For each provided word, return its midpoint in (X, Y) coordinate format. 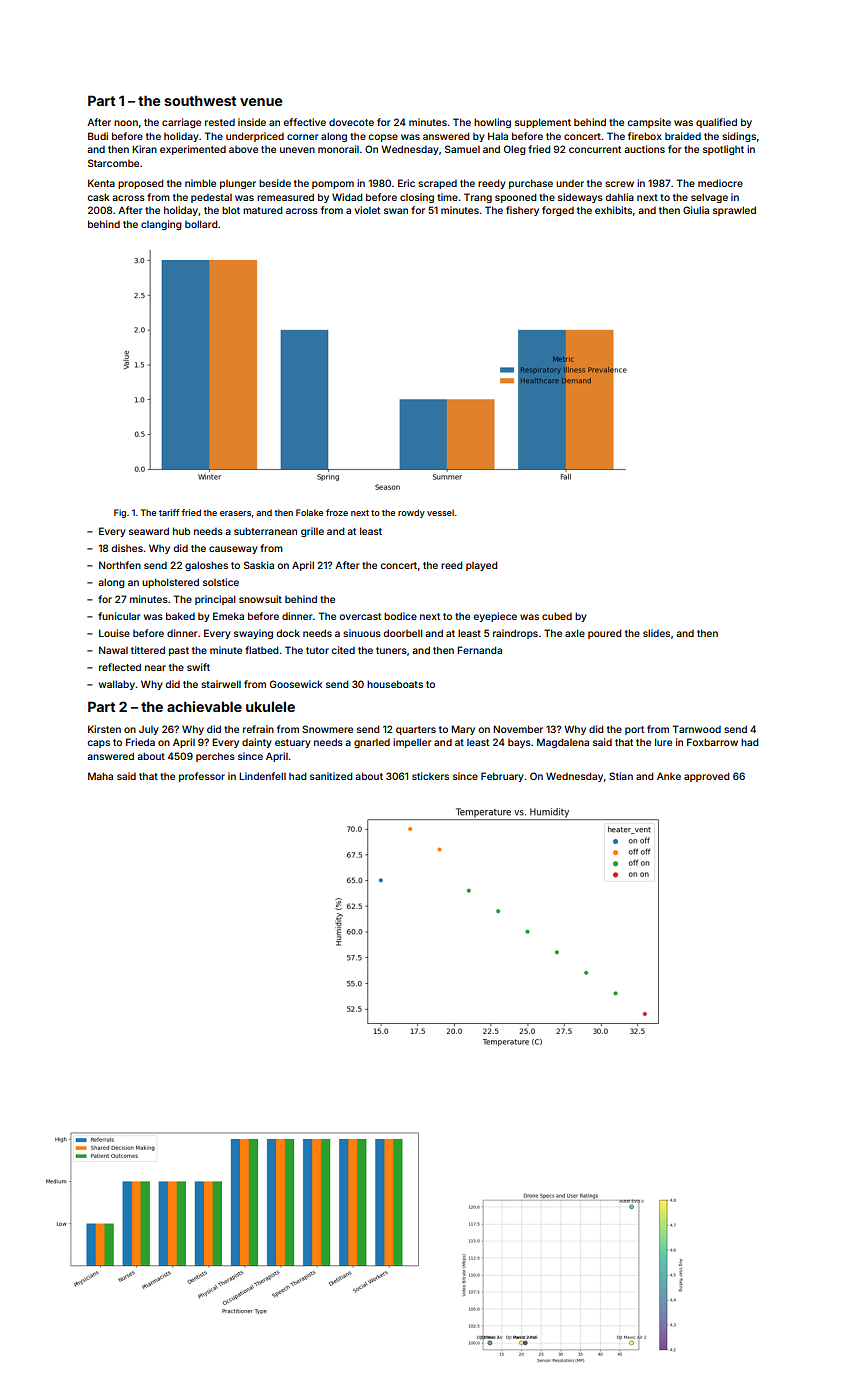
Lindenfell (262, 776)
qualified (716, 123)
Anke (669, 776)
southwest (200, 100)
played (481, 566)
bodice (400, 616)
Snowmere (327, 729)
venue (261, 102)
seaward (149, 531)
